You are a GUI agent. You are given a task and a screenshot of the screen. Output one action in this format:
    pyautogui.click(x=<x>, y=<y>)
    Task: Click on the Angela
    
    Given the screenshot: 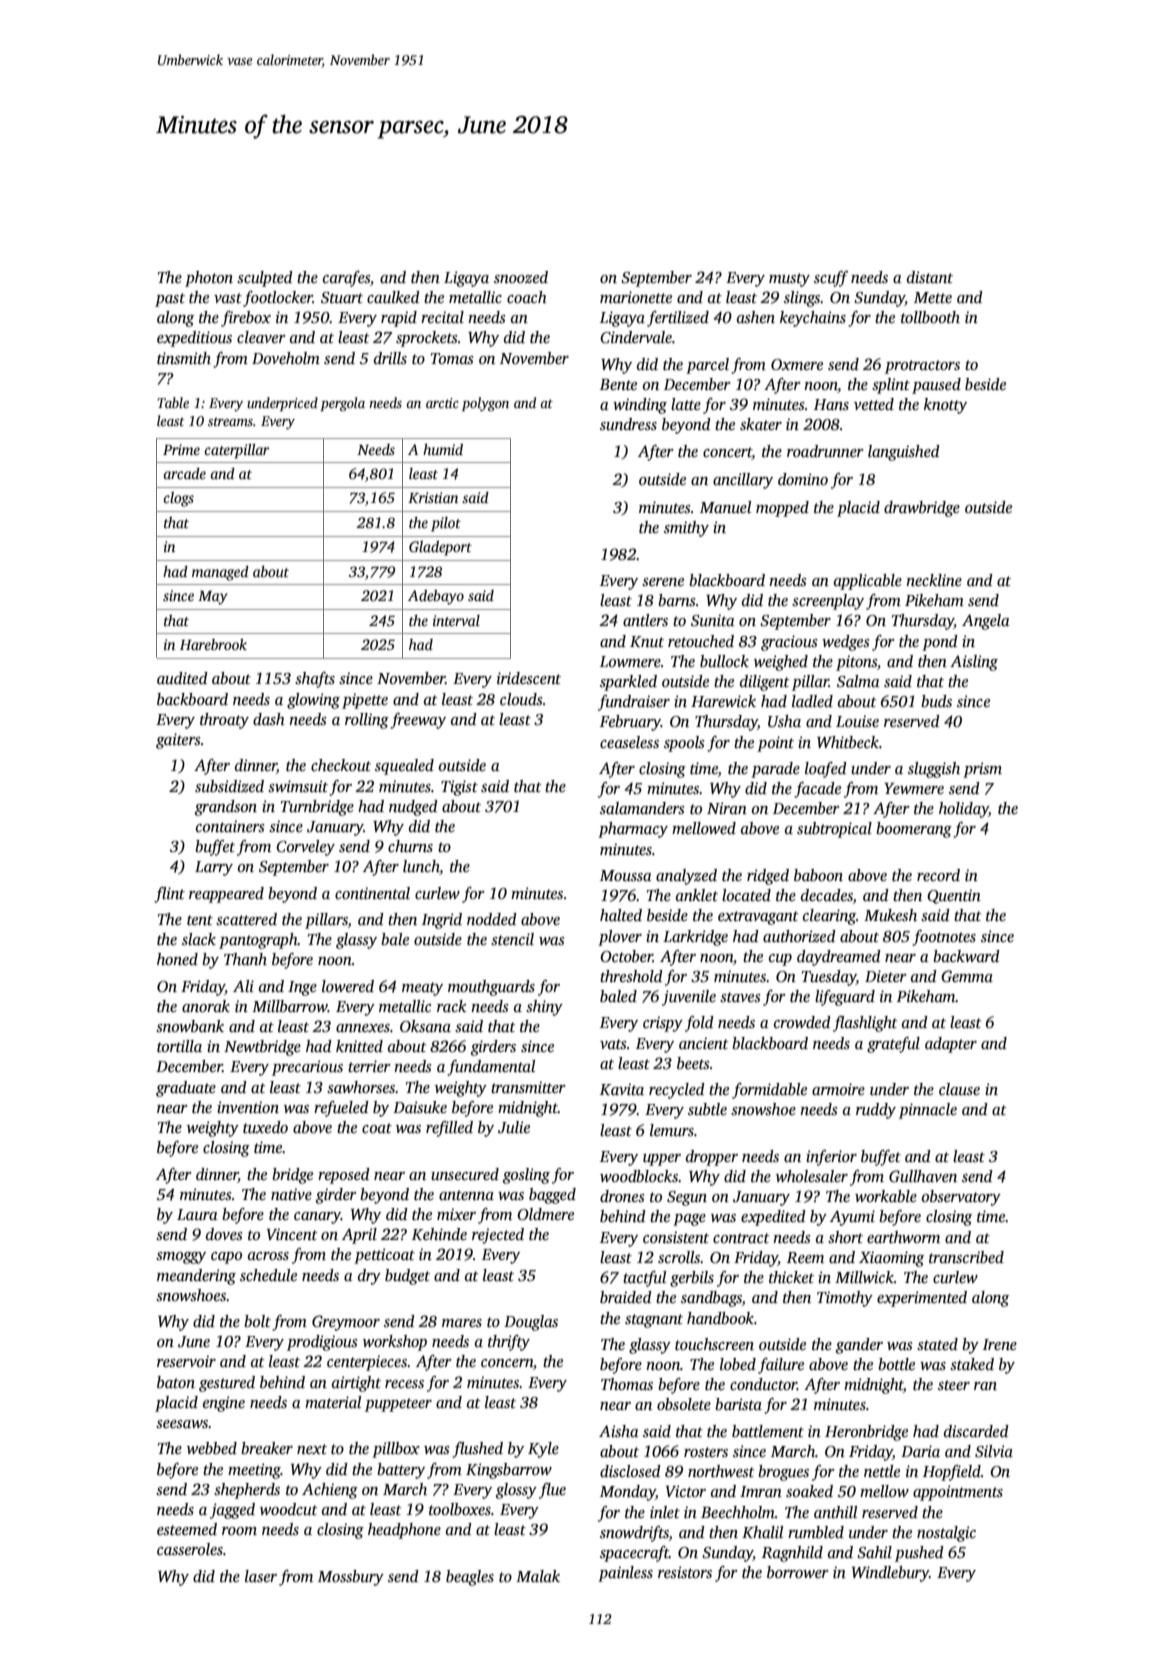 What is the action you would take?
    pyautogui.click(x=986, y=622)
